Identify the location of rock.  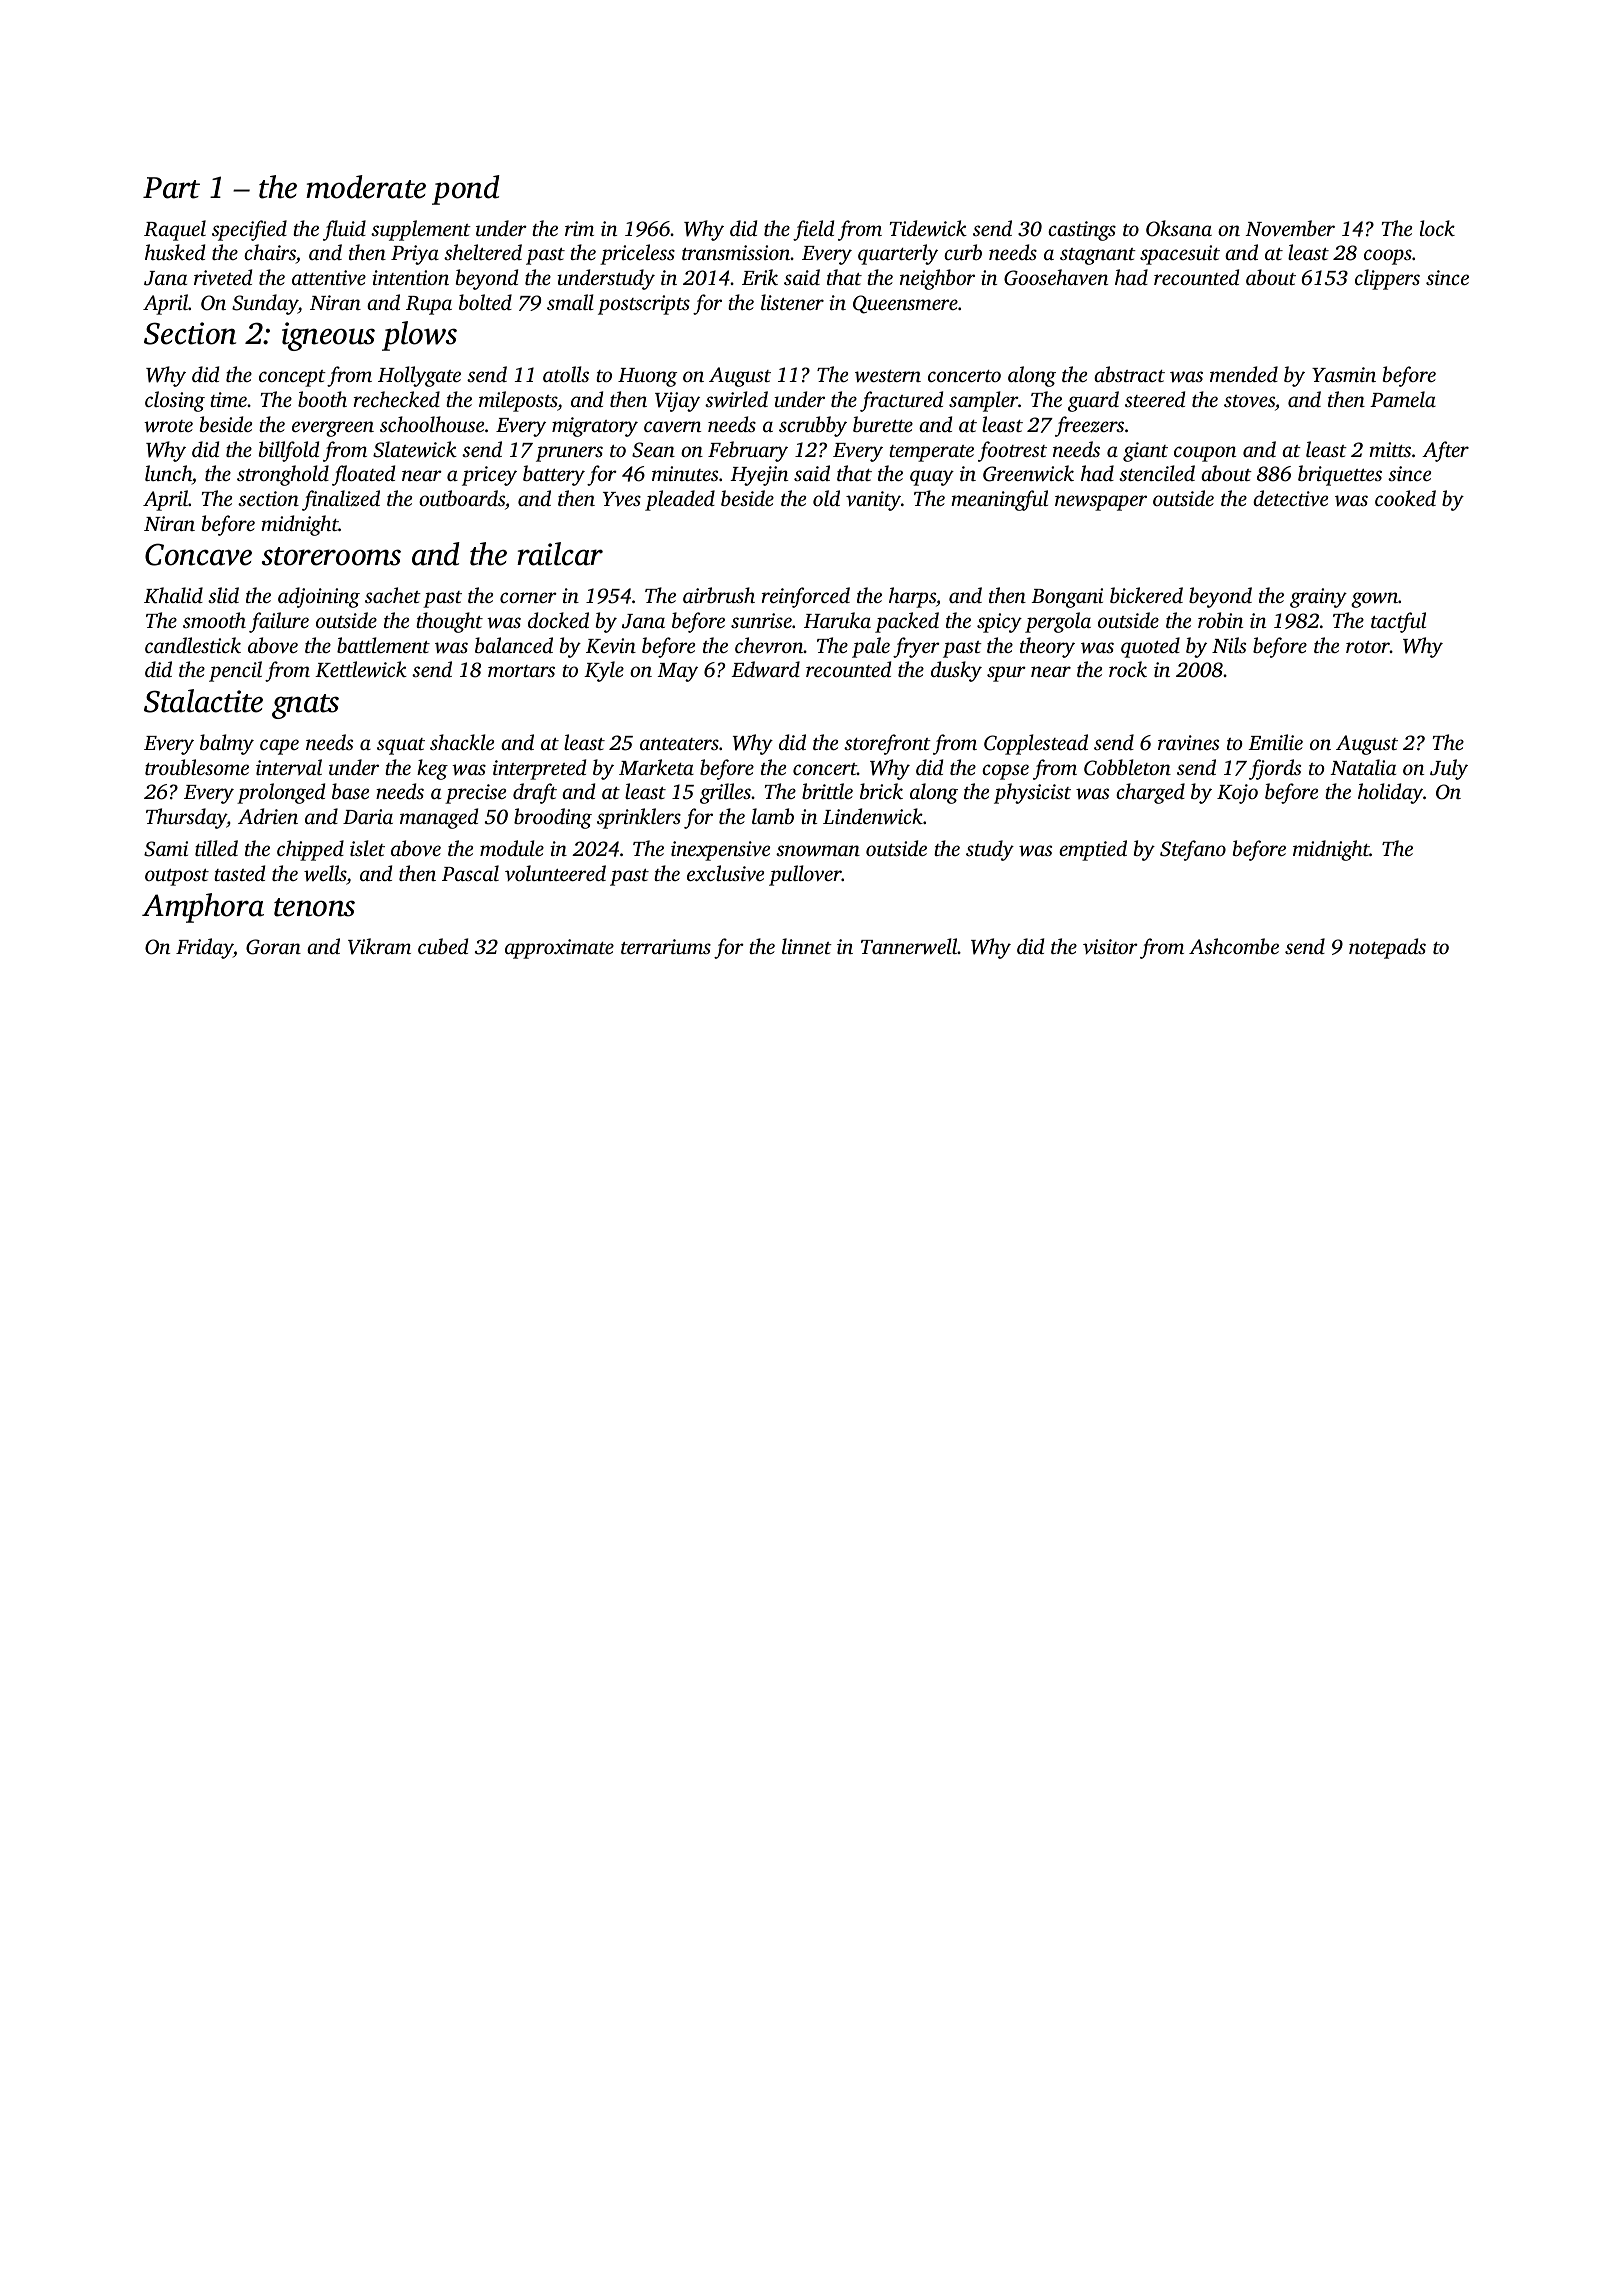
(1128, 669).
